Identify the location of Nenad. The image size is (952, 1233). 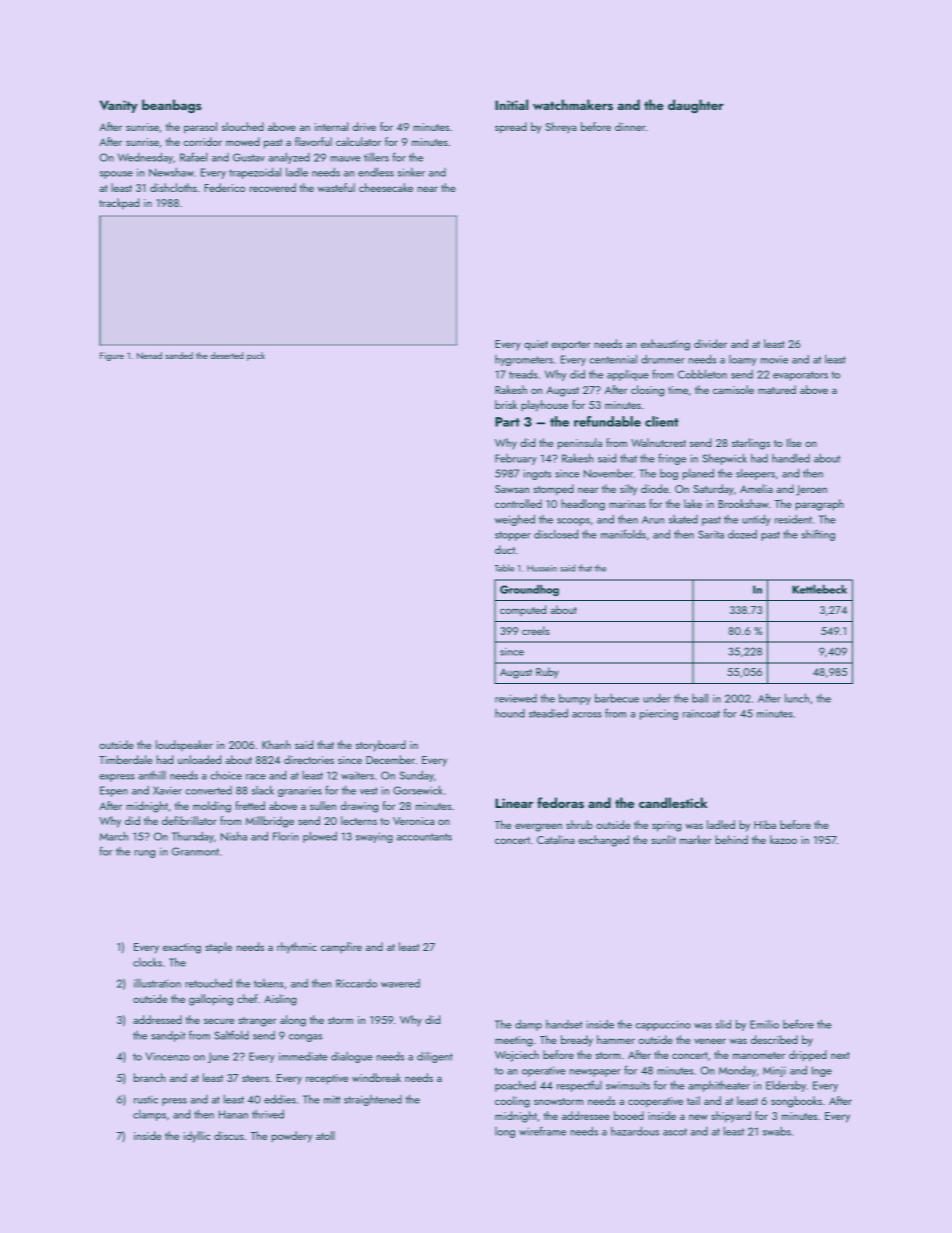
(149, 355).
